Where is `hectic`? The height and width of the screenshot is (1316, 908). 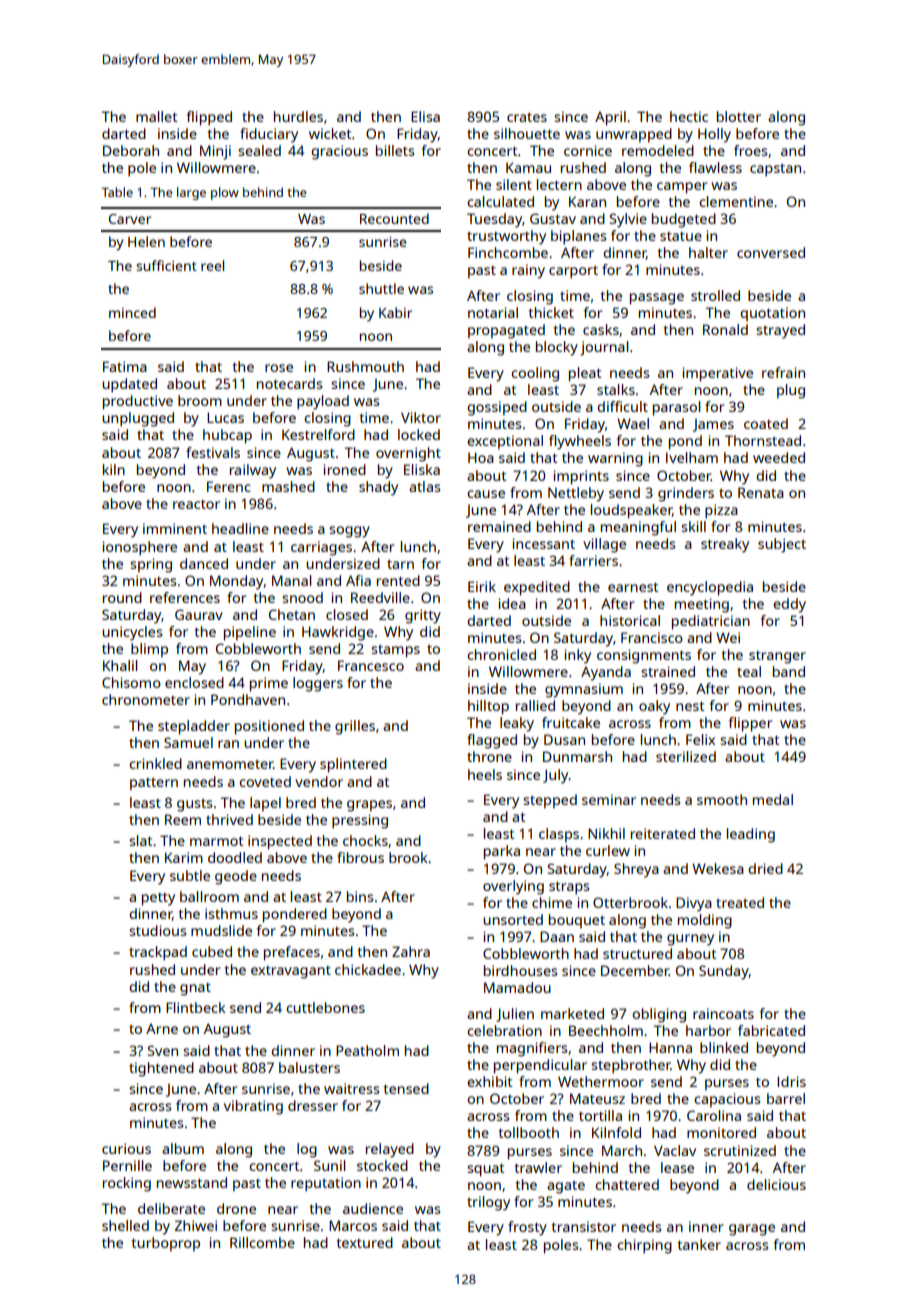 hectic is located at coordinates (689, 116).
